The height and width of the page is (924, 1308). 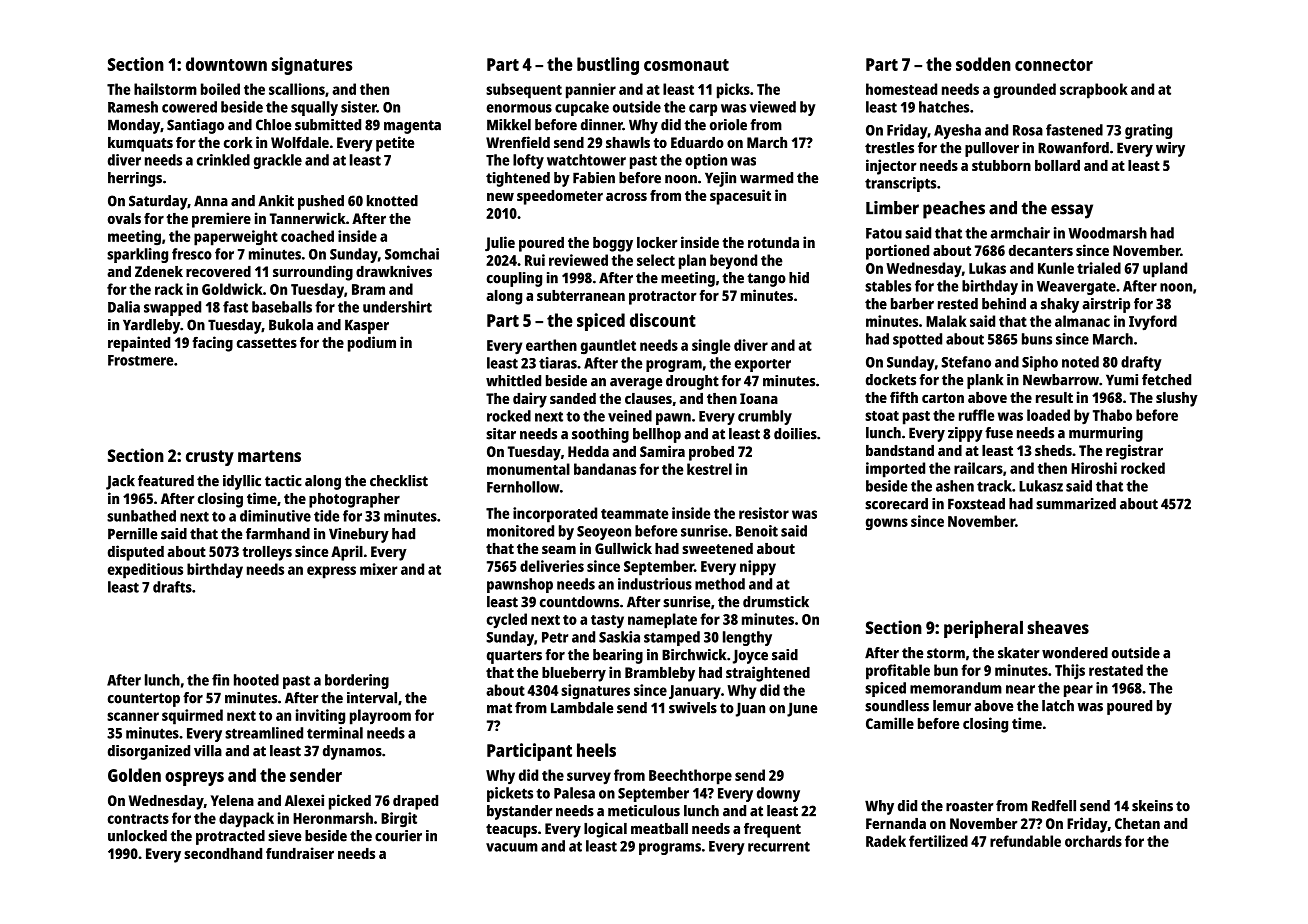 I want to click on recurrent, so click(x=779, y=846).
